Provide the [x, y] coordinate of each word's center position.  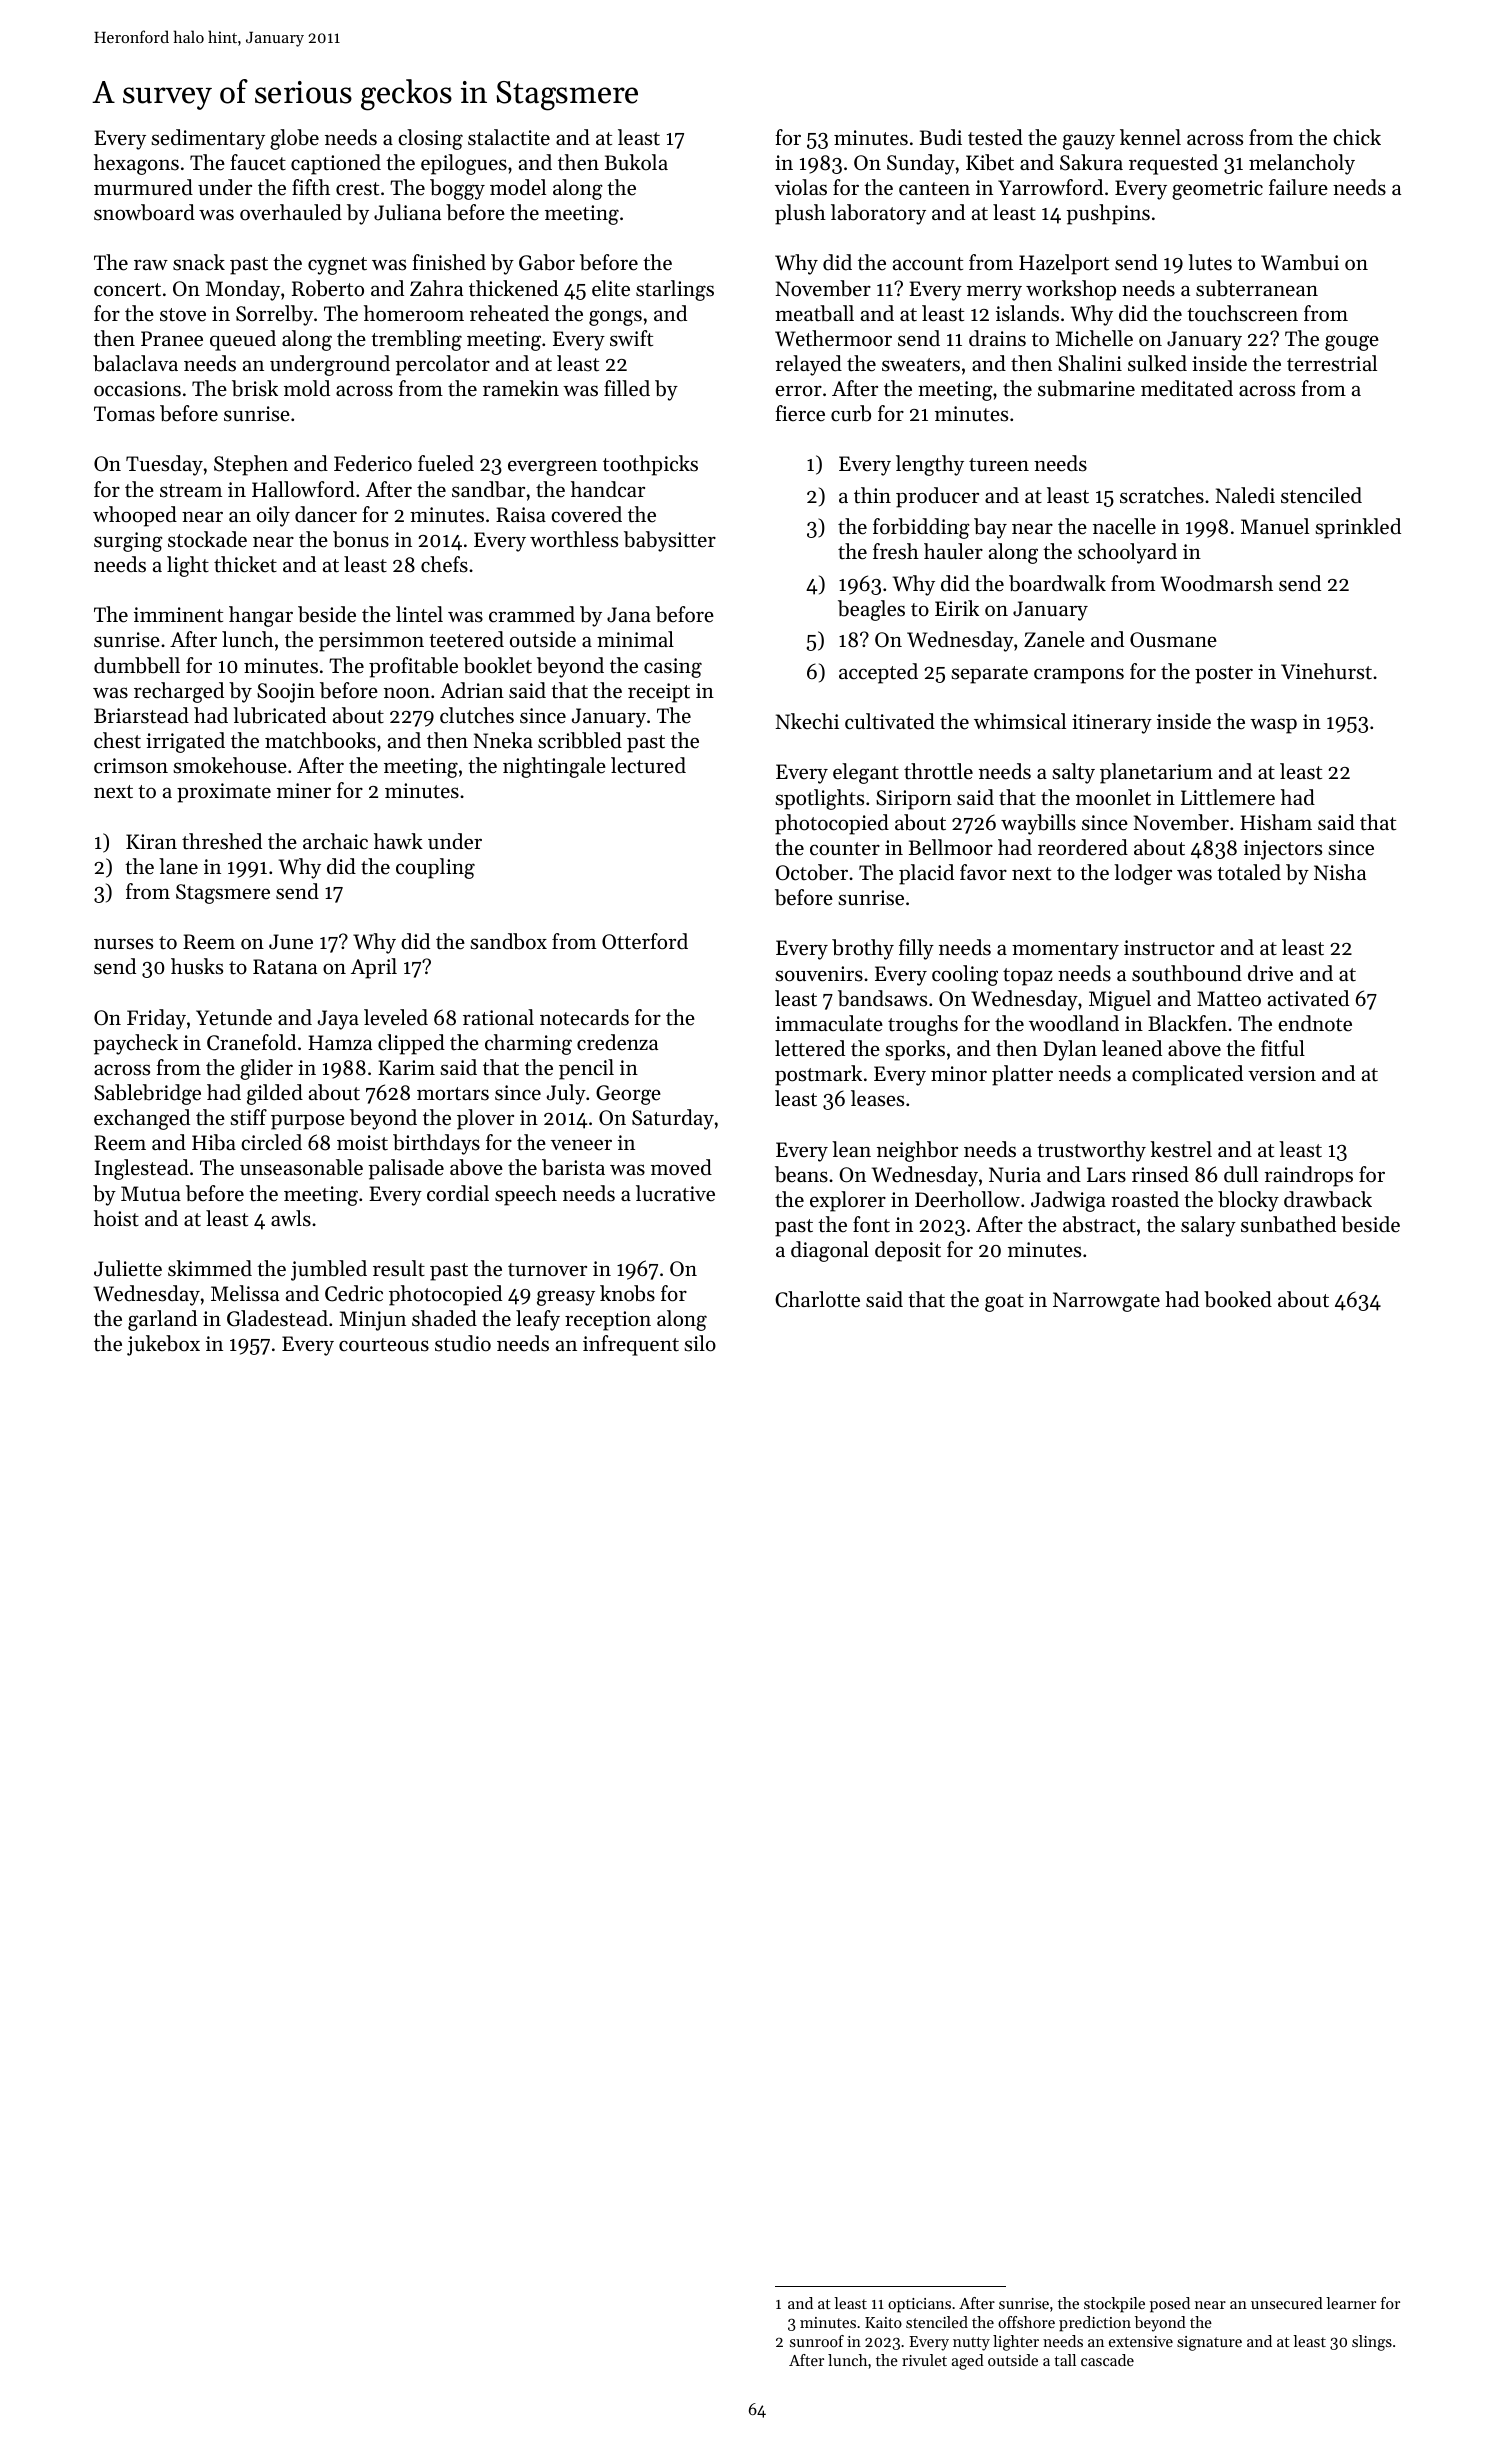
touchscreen [1242, 313]
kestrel [1181, 1149]
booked [1238, 1299]
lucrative [675, 1193]
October [812, 872]
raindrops [1308, 1176]
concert [127, 290]
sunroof [817, 2341]
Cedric [354, 1293]
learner [1351, 2303]
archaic [335, 841]
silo [700, 1343]
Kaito [883, 2322]
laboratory [878, 214]
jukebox [163, 1345]
